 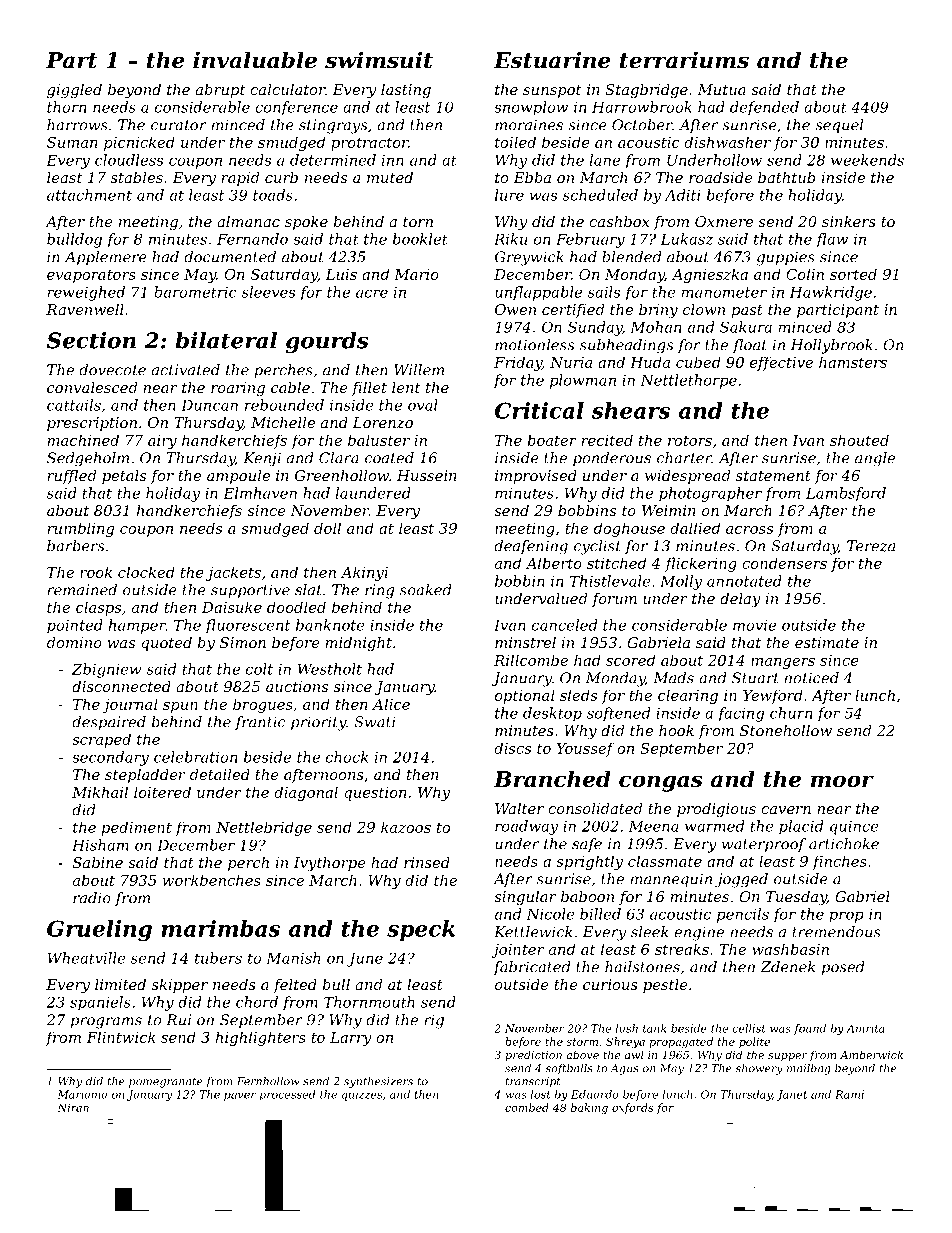 What do you see at coordinates (534, 345) in the image?
I see `motionless` at bounding box center [534, 345].
